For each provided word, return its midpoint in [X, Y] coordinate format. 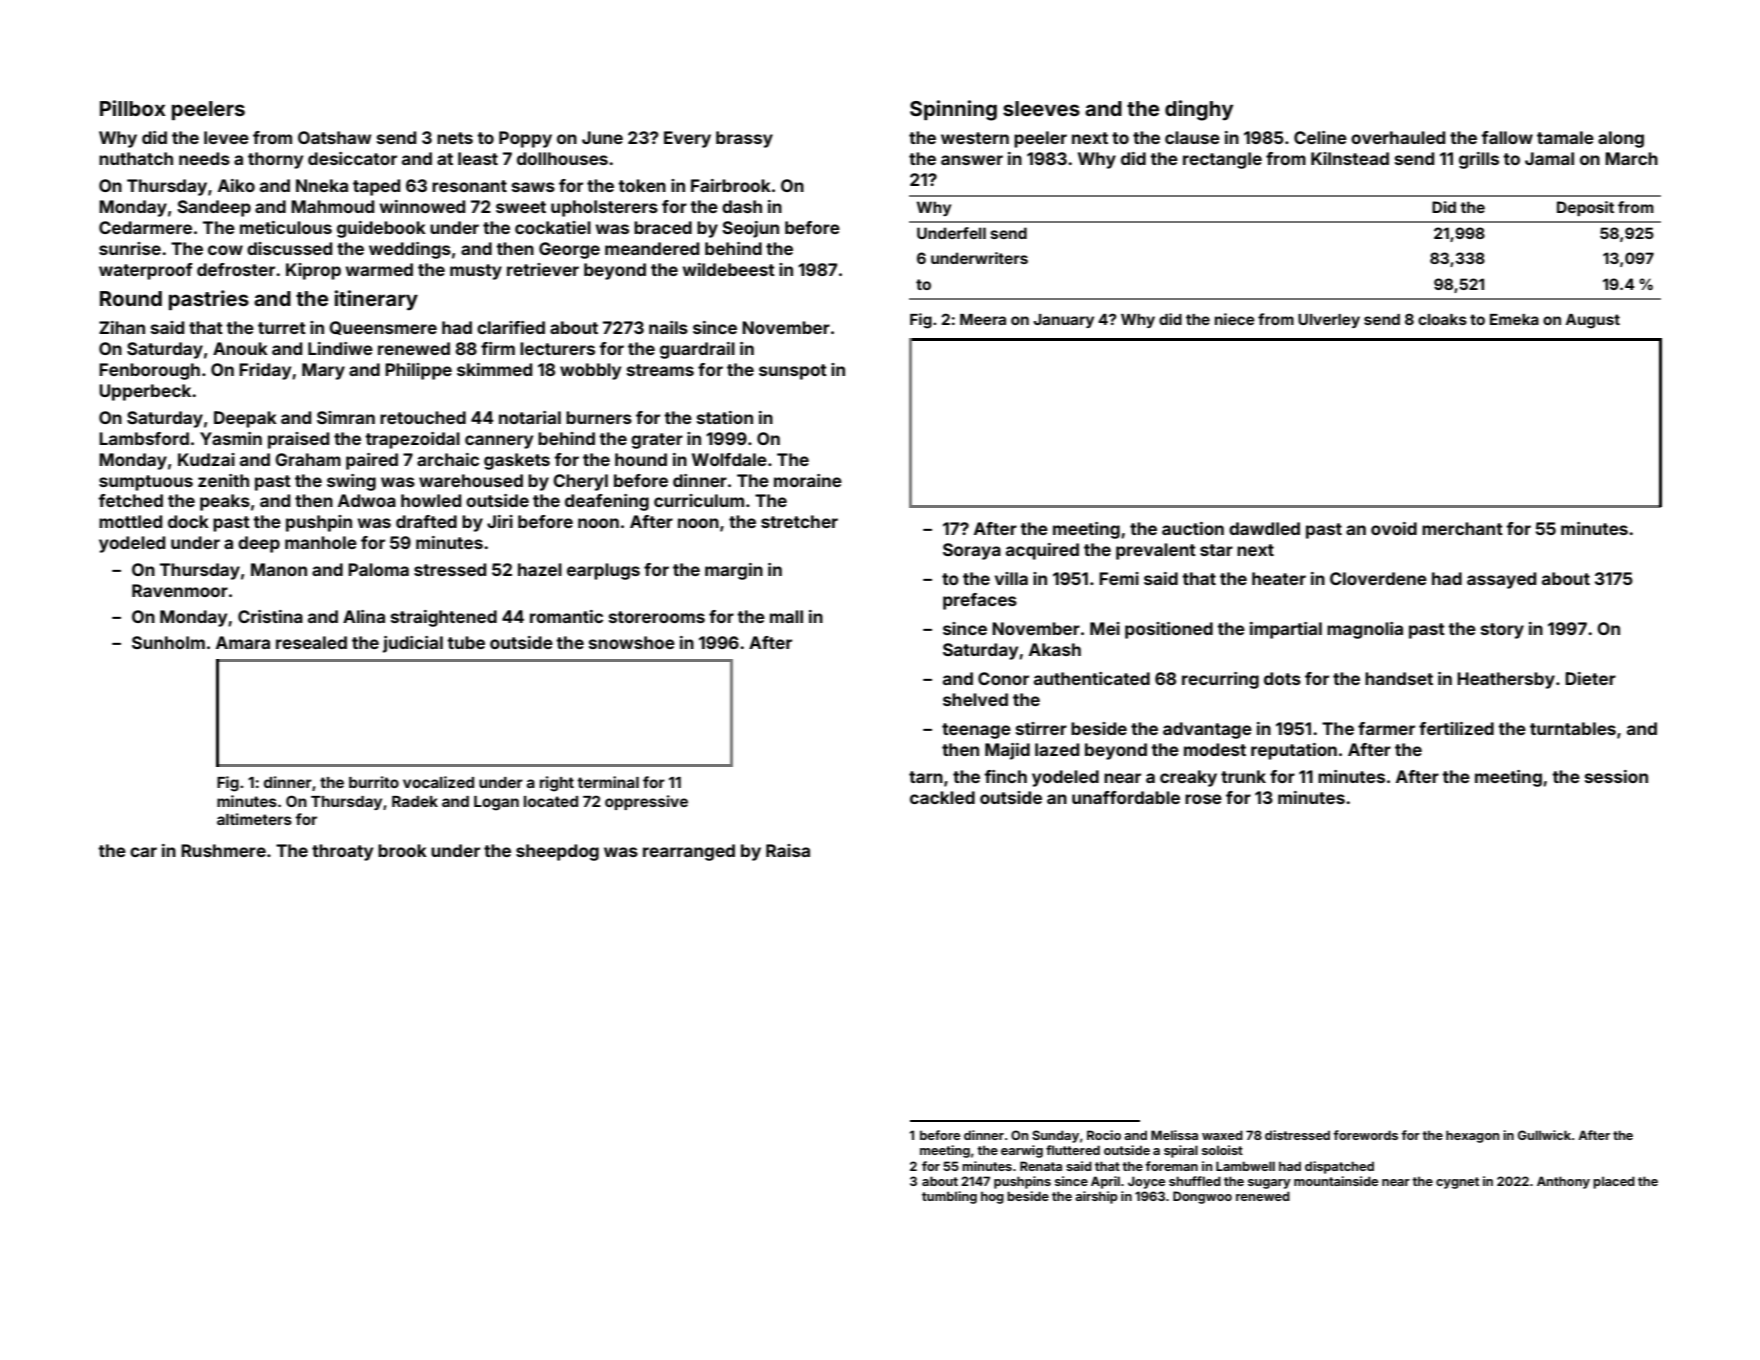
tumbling [949, 1197]
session [1616, 776]
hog [992, 1197]
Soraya [972, 551]
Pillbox [133, 108]
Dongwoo [1202, 1197]
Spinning [953, 110]
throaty [342, 852]
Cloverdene [1378, 578]
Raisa [788, 850]
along [1621, 139]
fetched [130, 500]
